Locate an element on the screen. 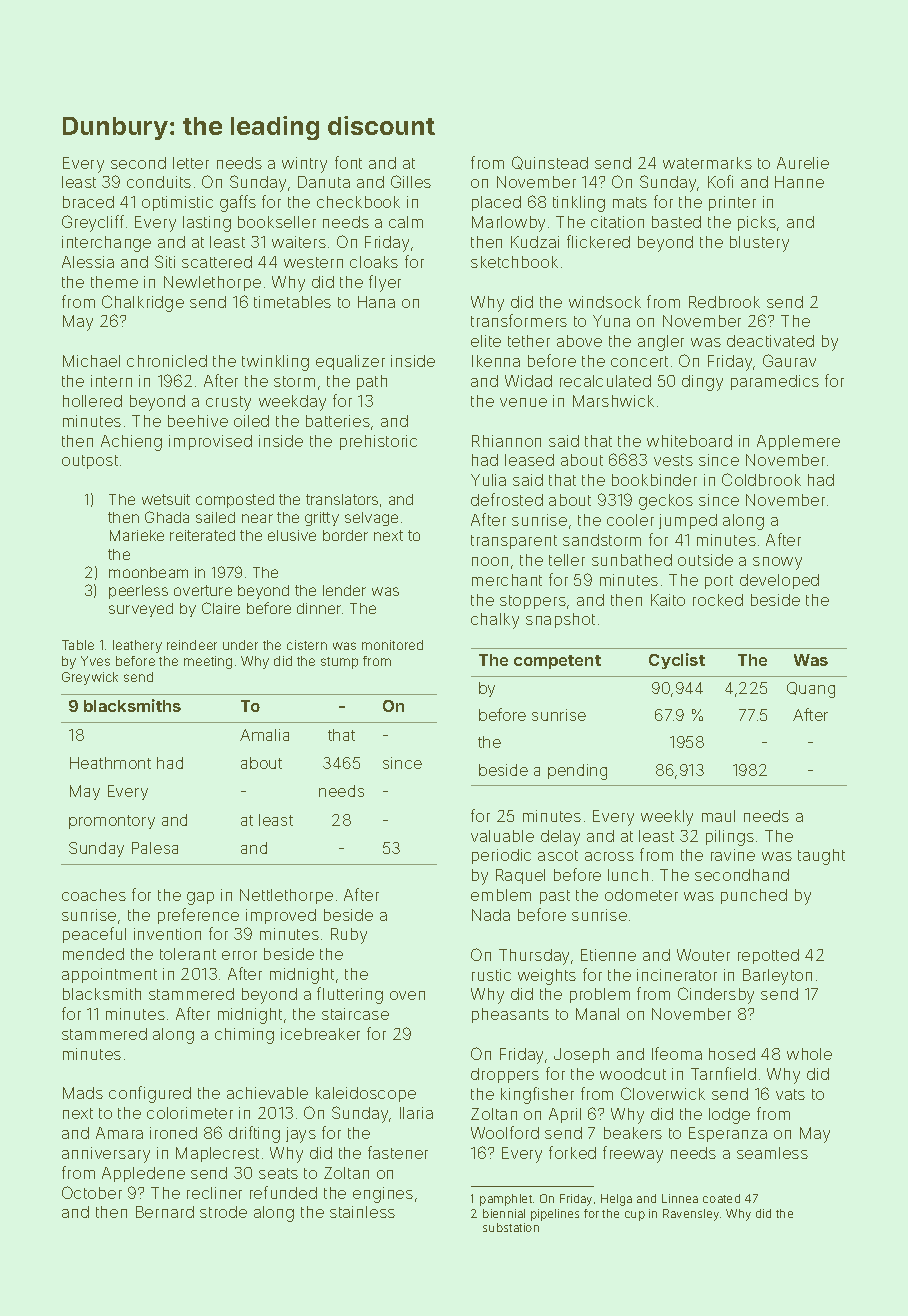  past is located at coordinates (555, 897).
